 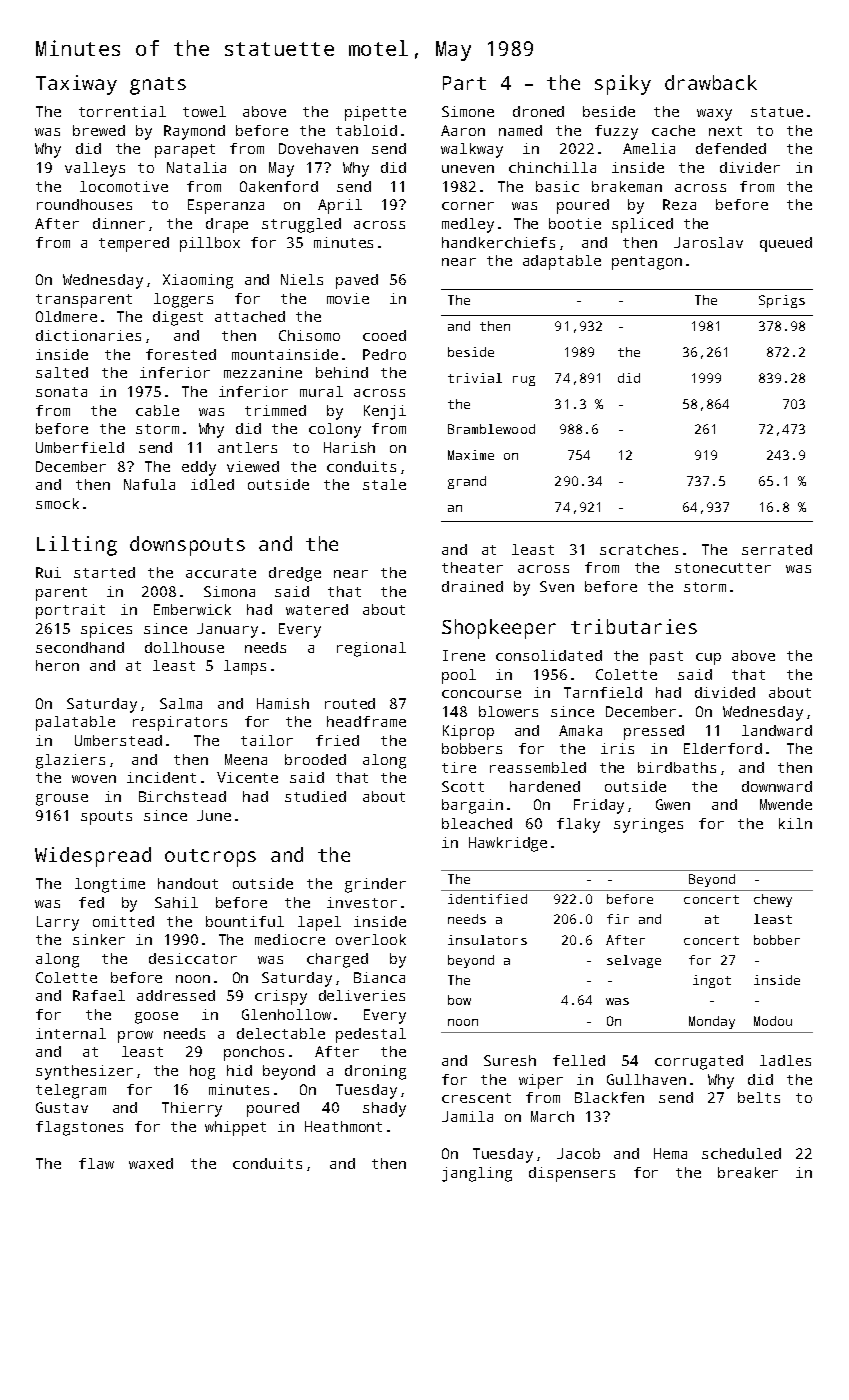 I want to click on past, so click(x=666, y=658).
